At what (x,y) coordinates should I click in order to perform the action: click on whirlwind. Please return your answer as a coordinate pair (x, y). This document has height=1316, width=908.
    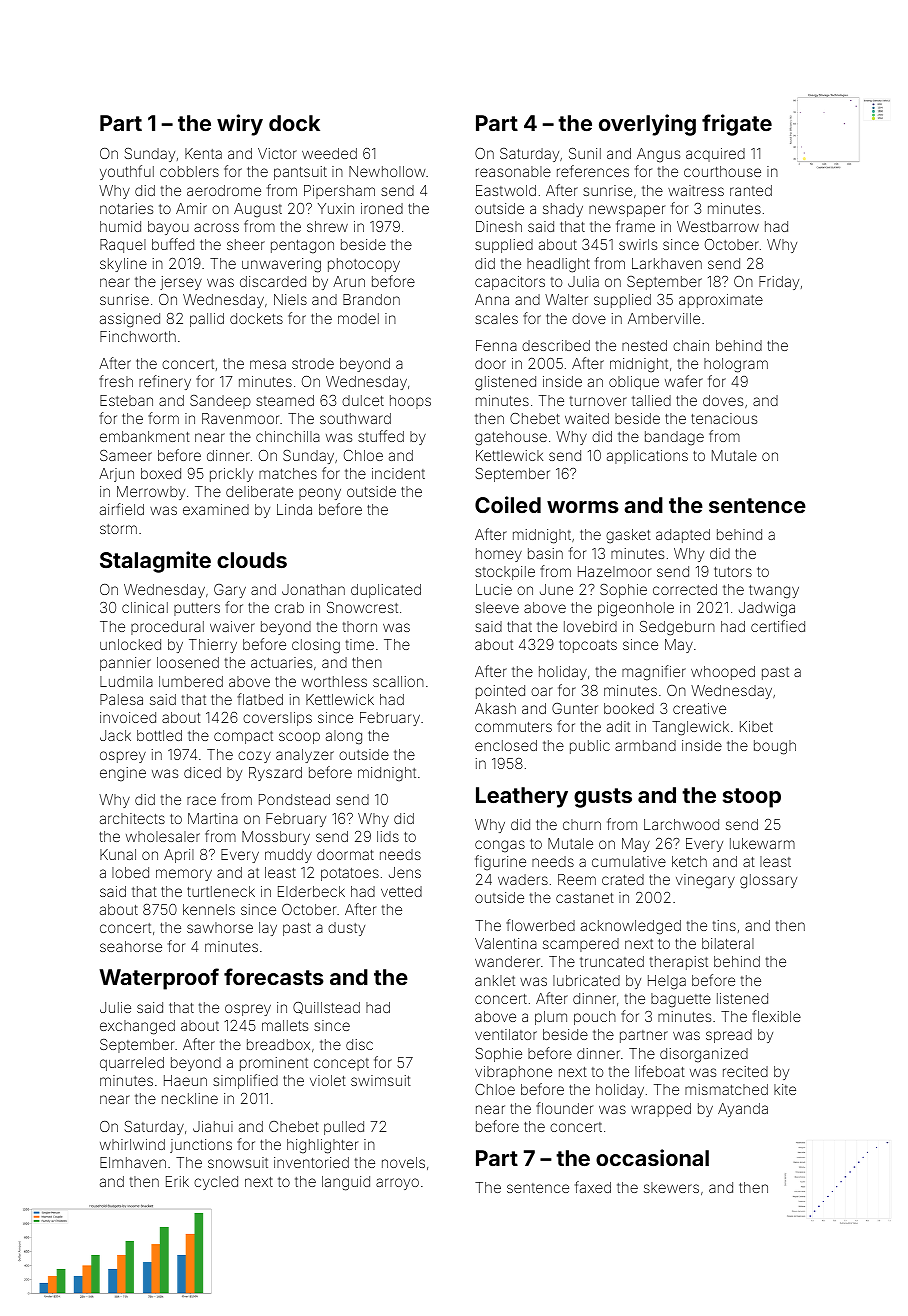
    Looking at the image, I should click on (132, 1144).
